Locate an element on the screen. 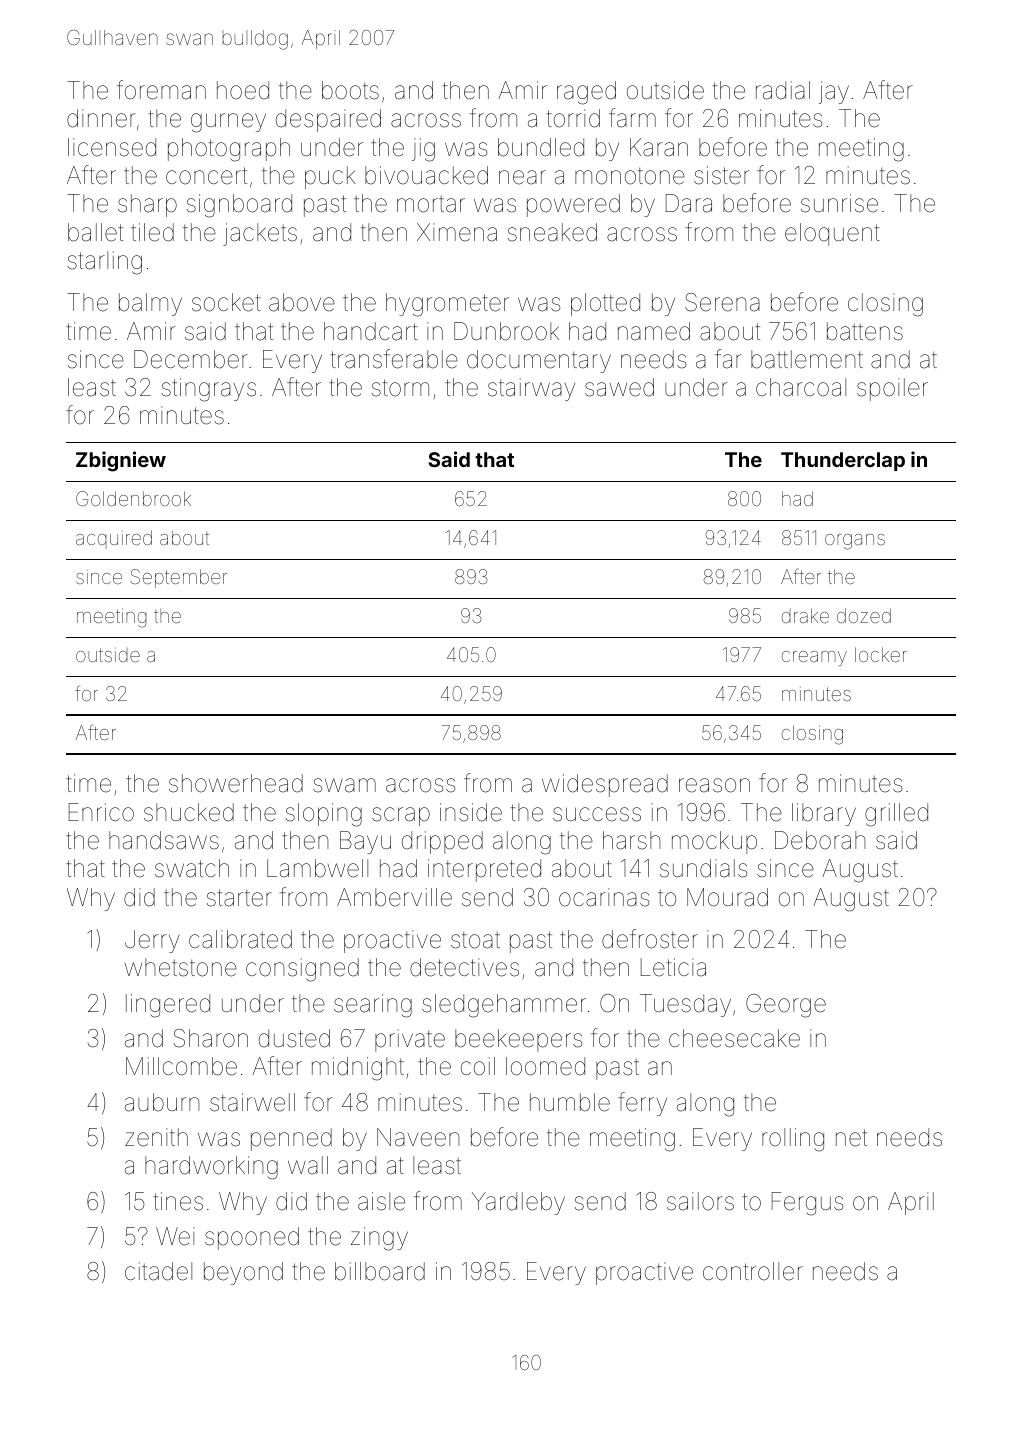 This screenshot has height=1452, width=1022. controller is located at coordinates (753, 1271).
